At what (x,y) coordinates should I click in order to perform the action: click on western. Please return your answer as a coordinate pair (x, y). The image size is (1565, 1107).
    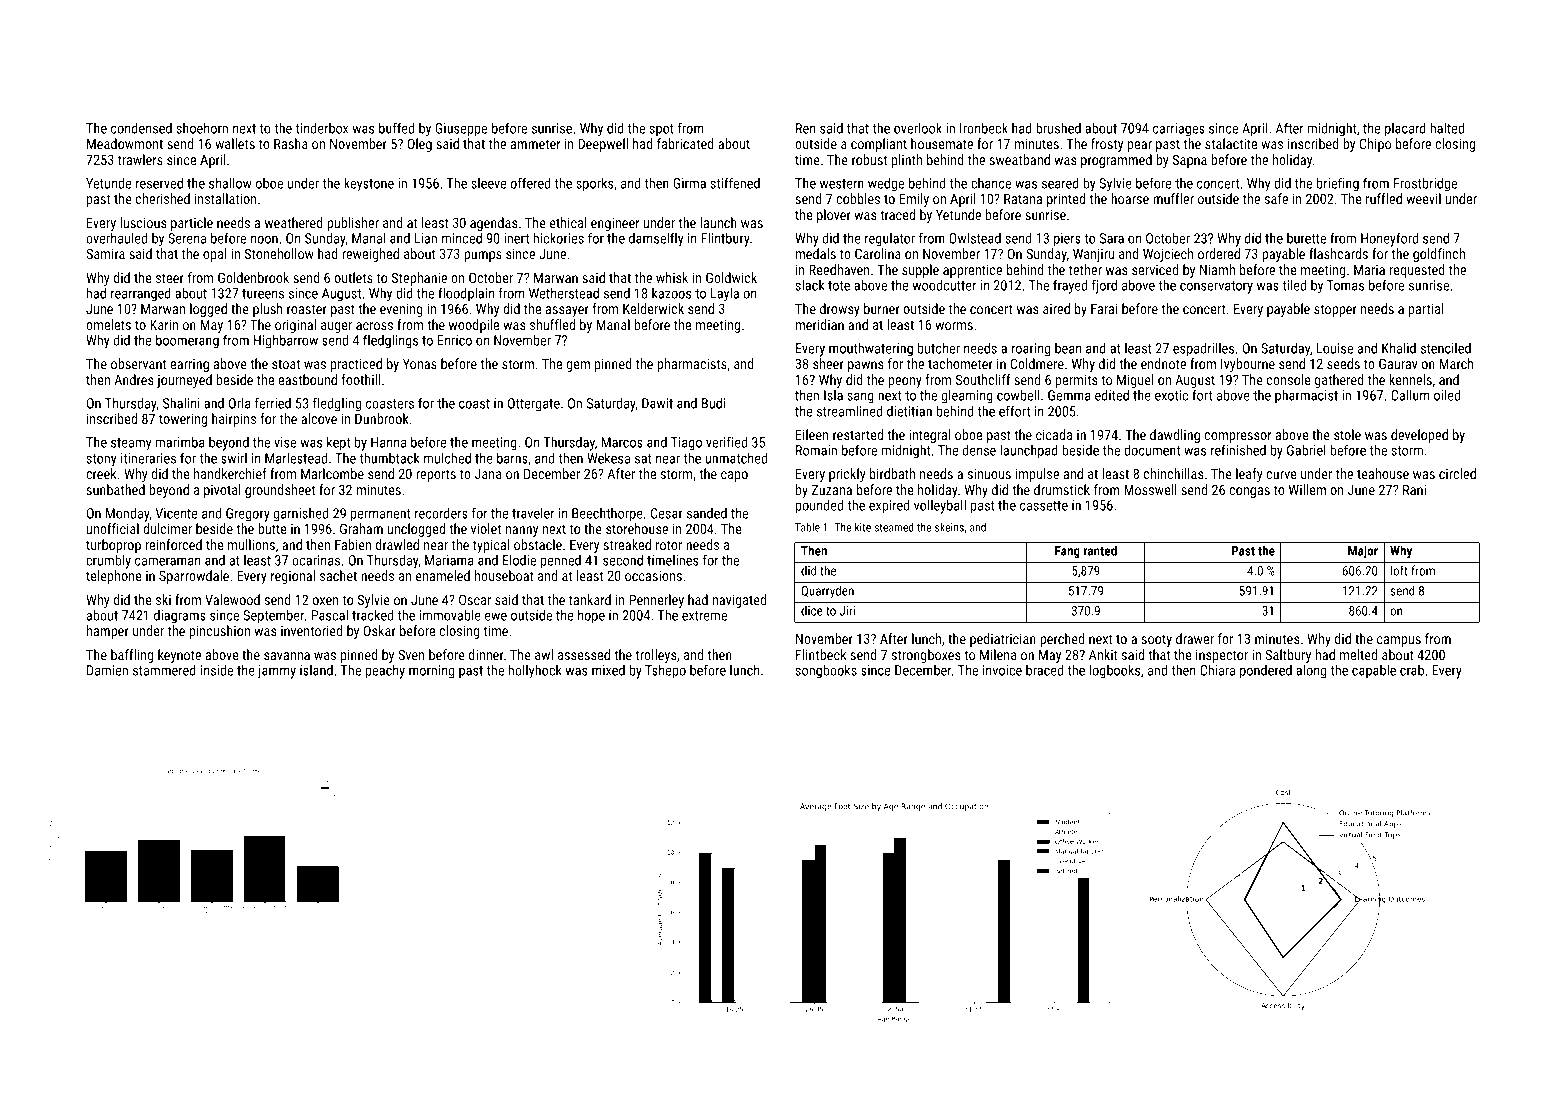
    Looking at the image, I should click on (842, 184).
